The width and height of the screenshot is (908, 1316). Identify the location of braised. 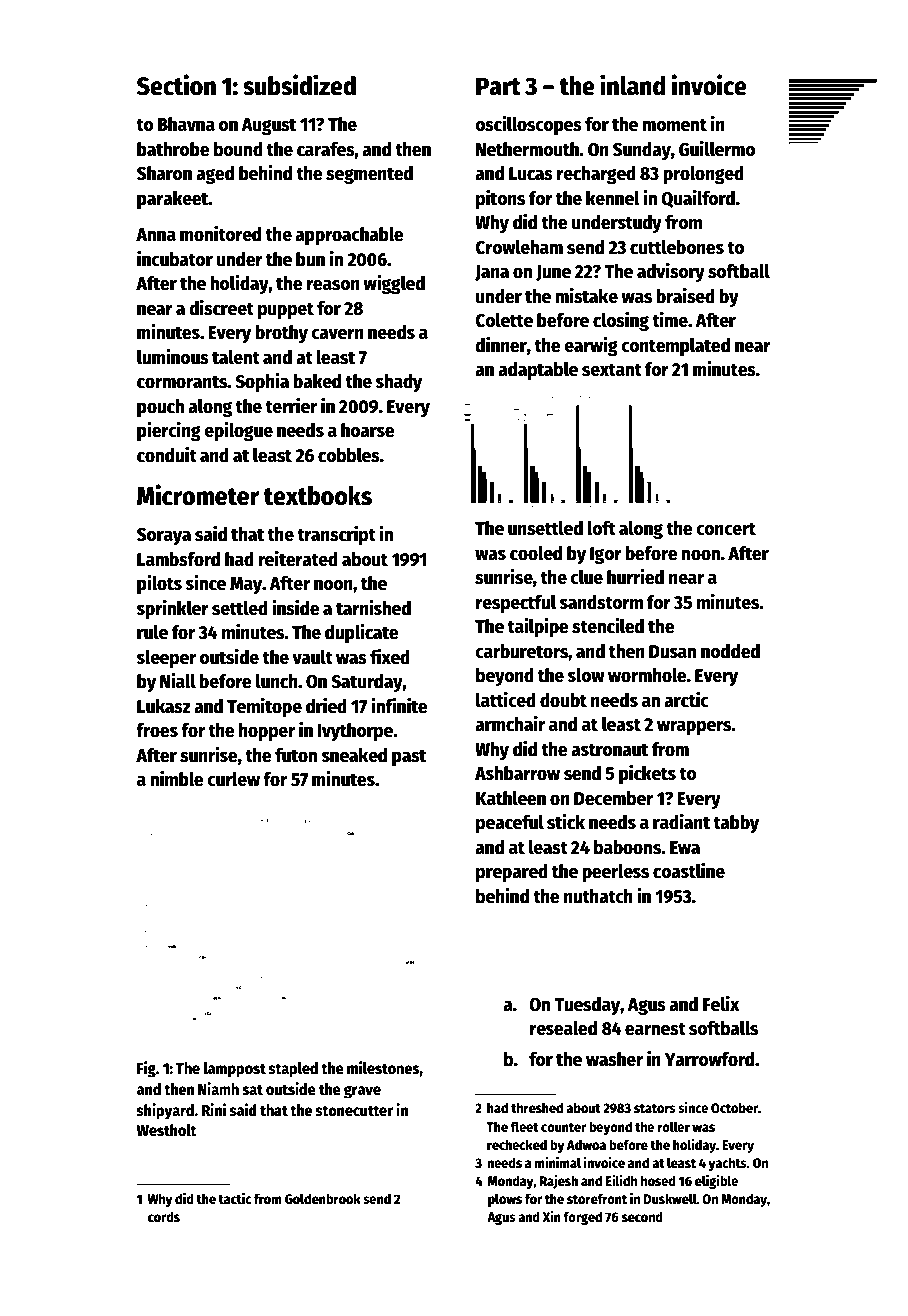
(685, 296).
